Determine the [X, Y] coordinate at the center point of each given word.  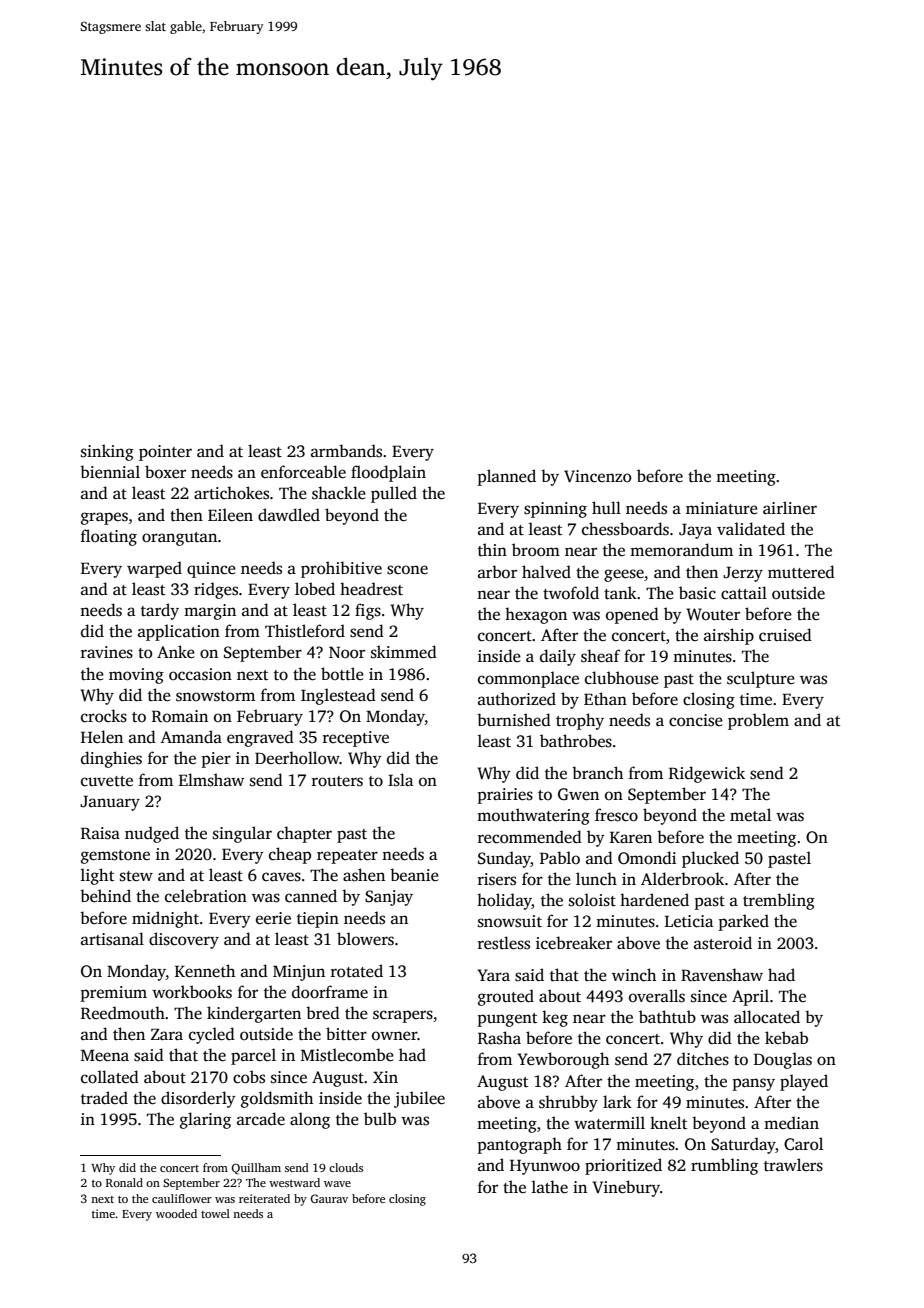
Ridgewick [707, 774]
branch [597, 773]
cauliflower [182, 1198]
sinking [107, 452]
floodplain [388, 473]
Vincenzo [597, 476]
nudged [152, 834]
